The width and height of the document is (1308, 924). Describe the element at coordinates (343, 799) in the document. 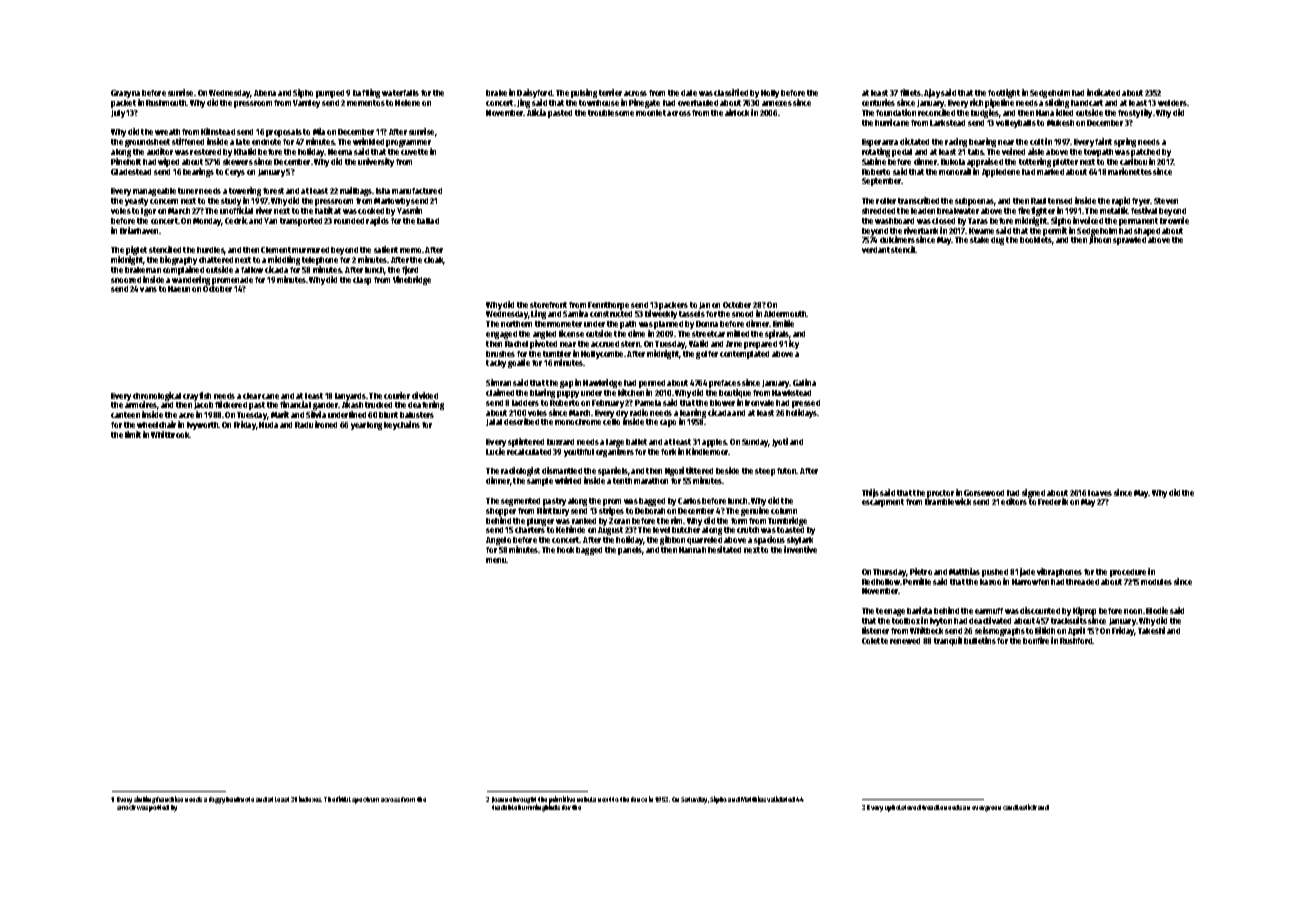

I see `fitful` at that location.
